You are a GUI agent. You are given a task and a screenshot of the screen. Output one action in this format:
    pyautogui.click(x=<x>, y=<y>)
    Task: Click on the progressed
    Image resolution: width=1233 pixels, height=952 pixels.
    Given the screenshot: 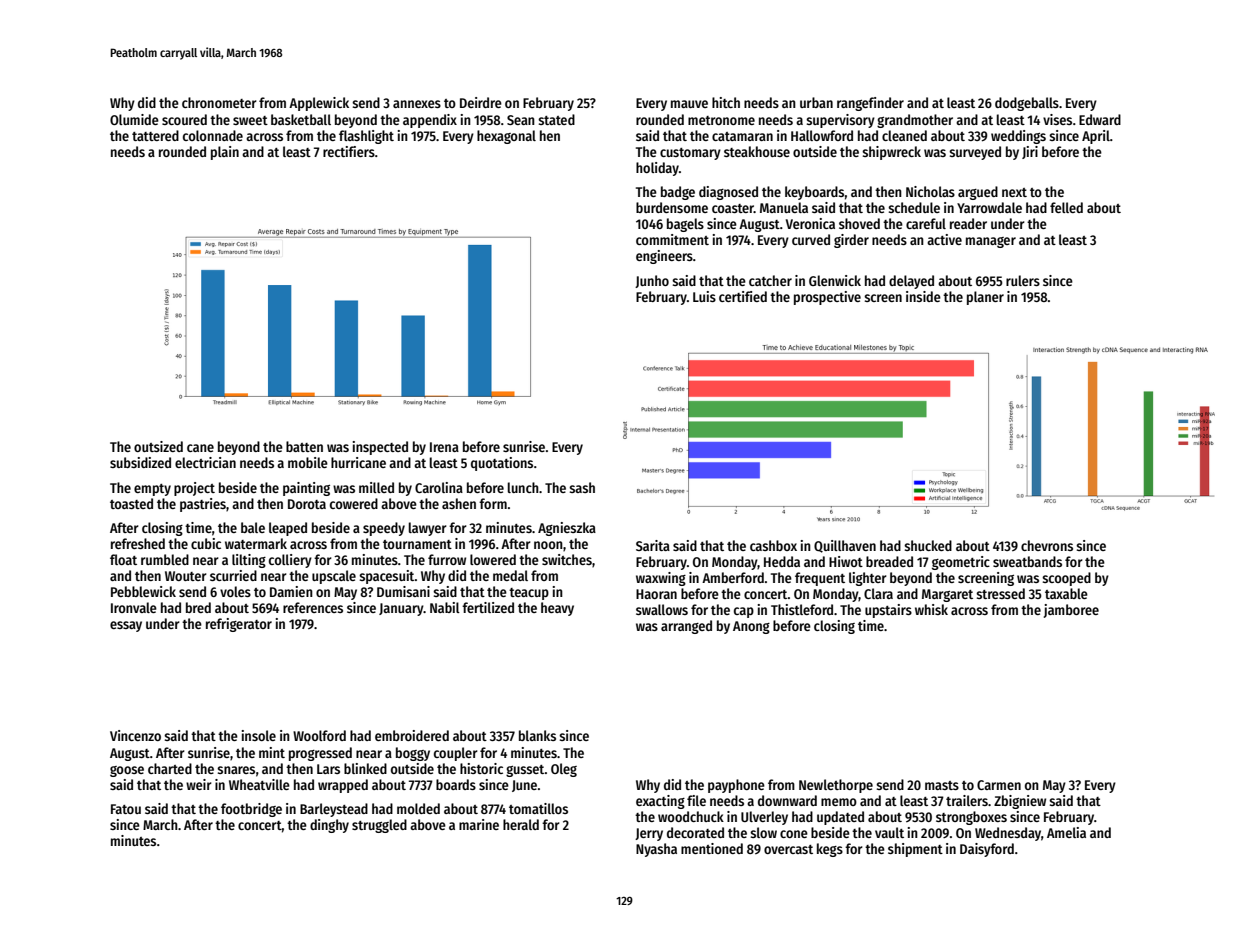 What is the action you would take?
    pyautogui.click(x=320, y=754)
